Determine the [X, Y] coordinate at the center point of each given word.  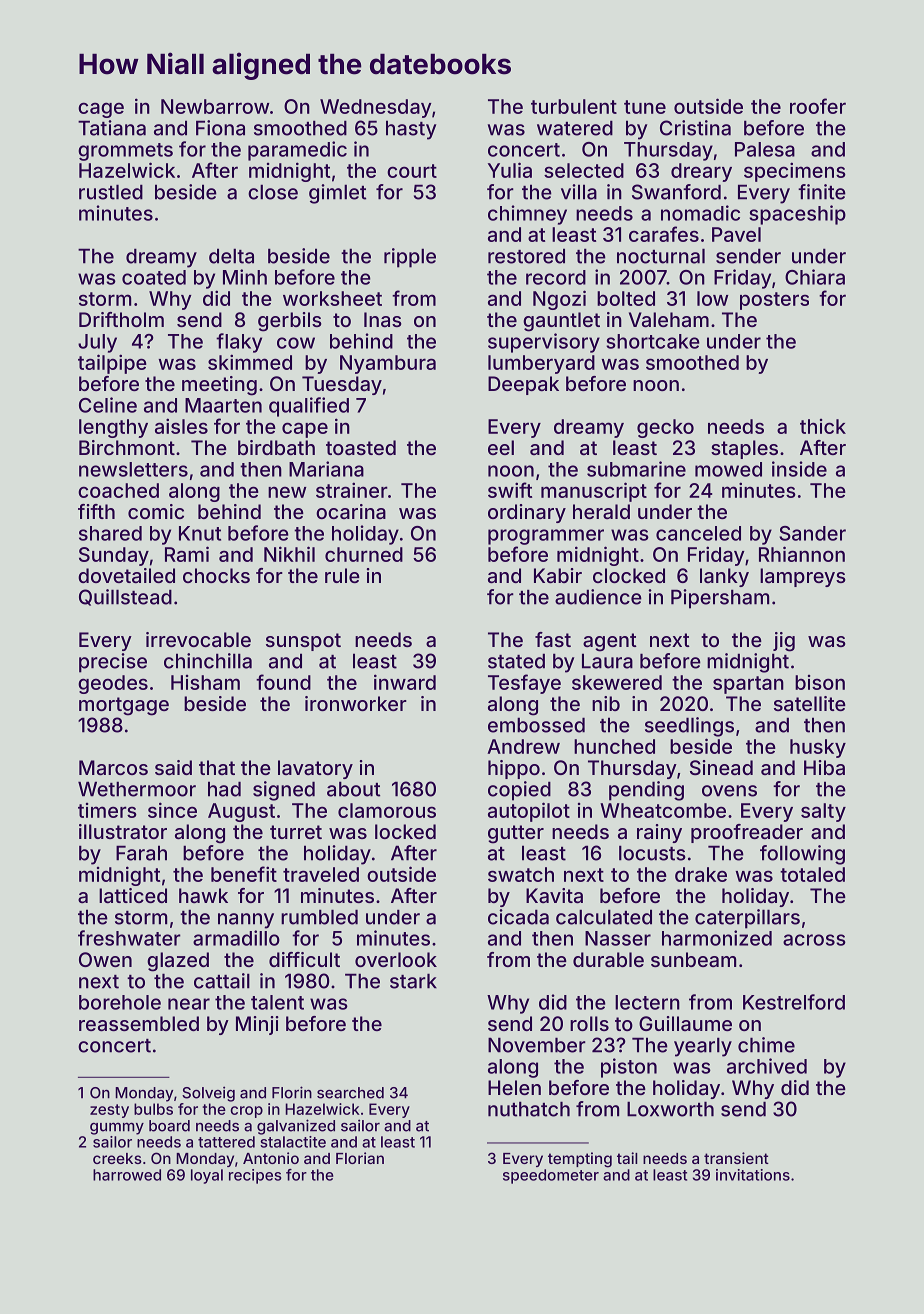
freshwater [129, 938]
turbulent [574, 106]
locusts [652, 853]
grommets [125, 152]
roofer [818, 106]
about [353, 789]
